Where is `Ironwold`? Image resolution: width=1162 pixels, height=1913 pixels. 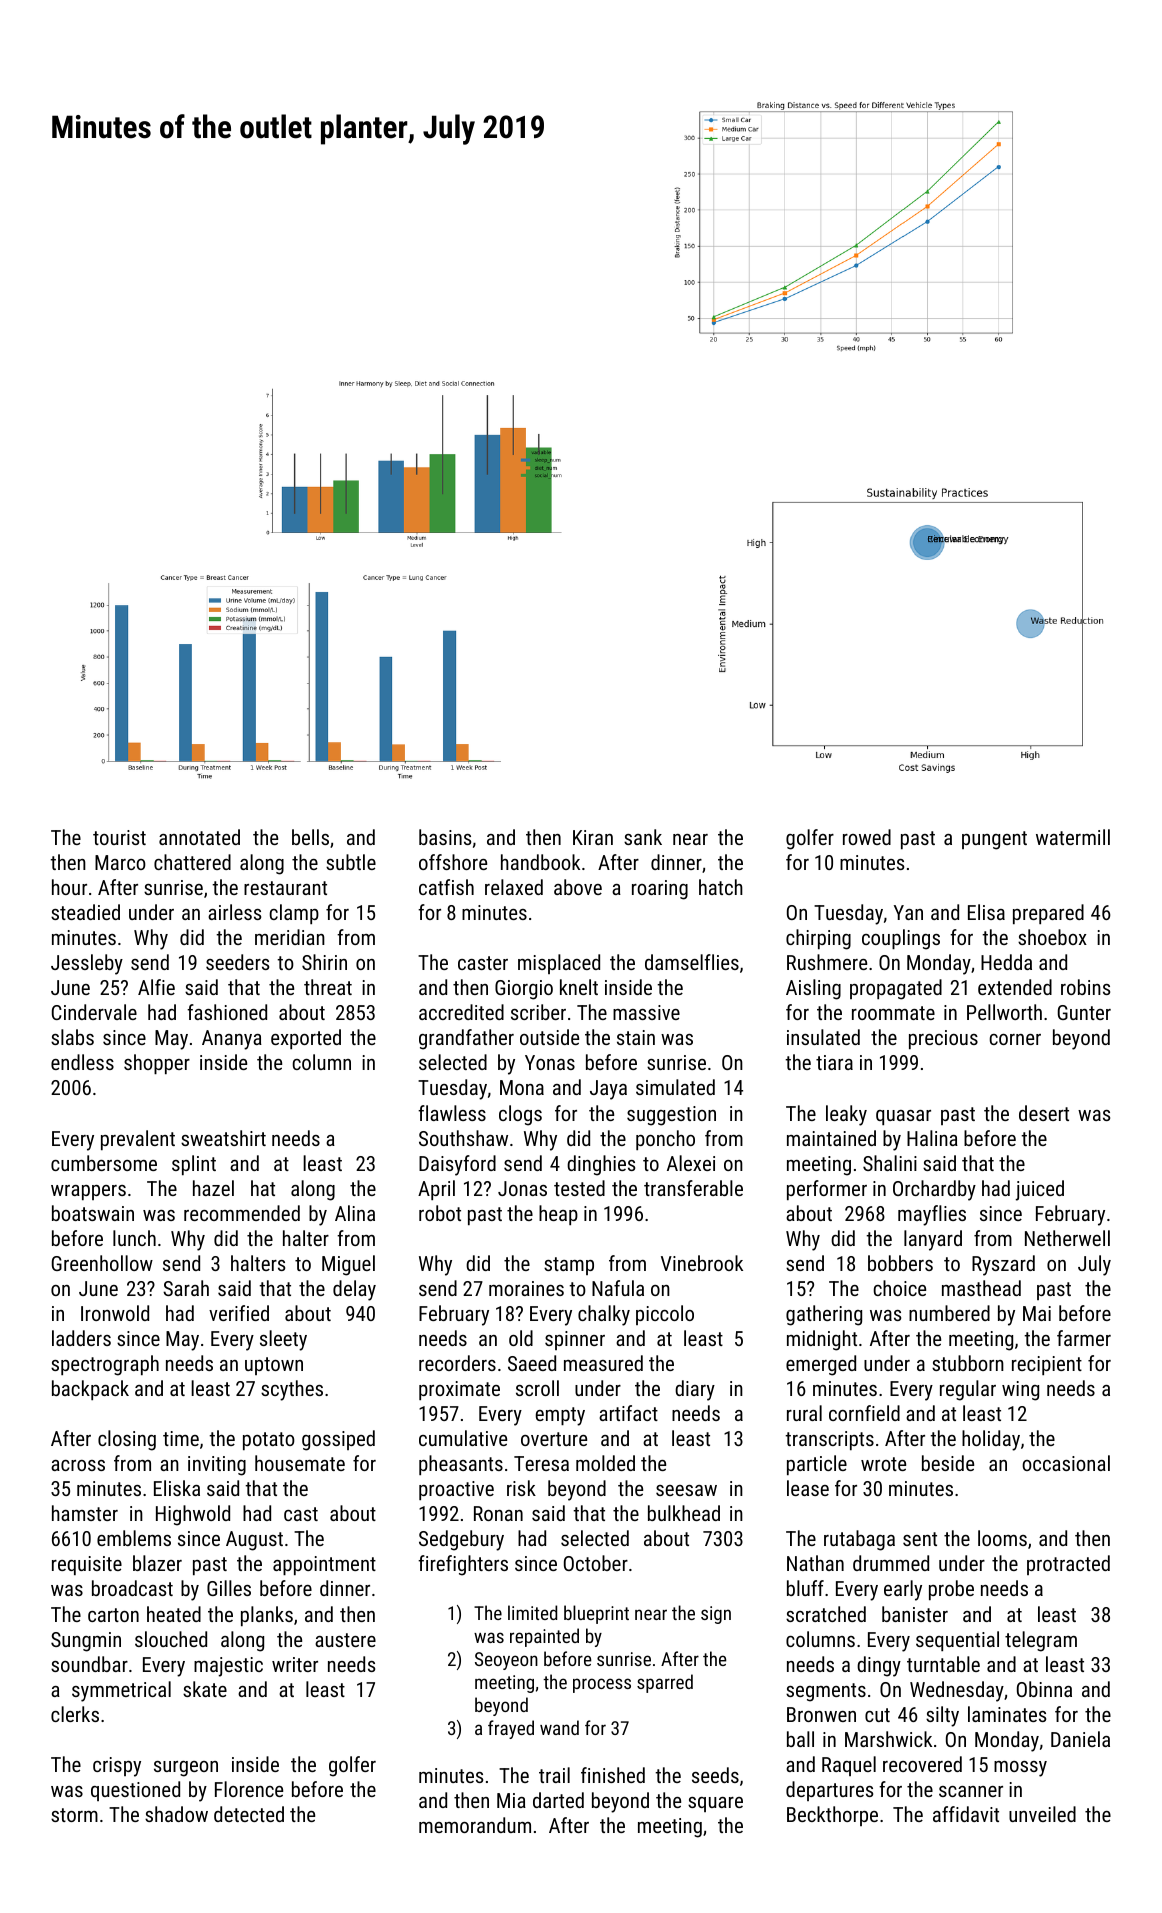 Ironwold is located at coordinates (115, 1313).
